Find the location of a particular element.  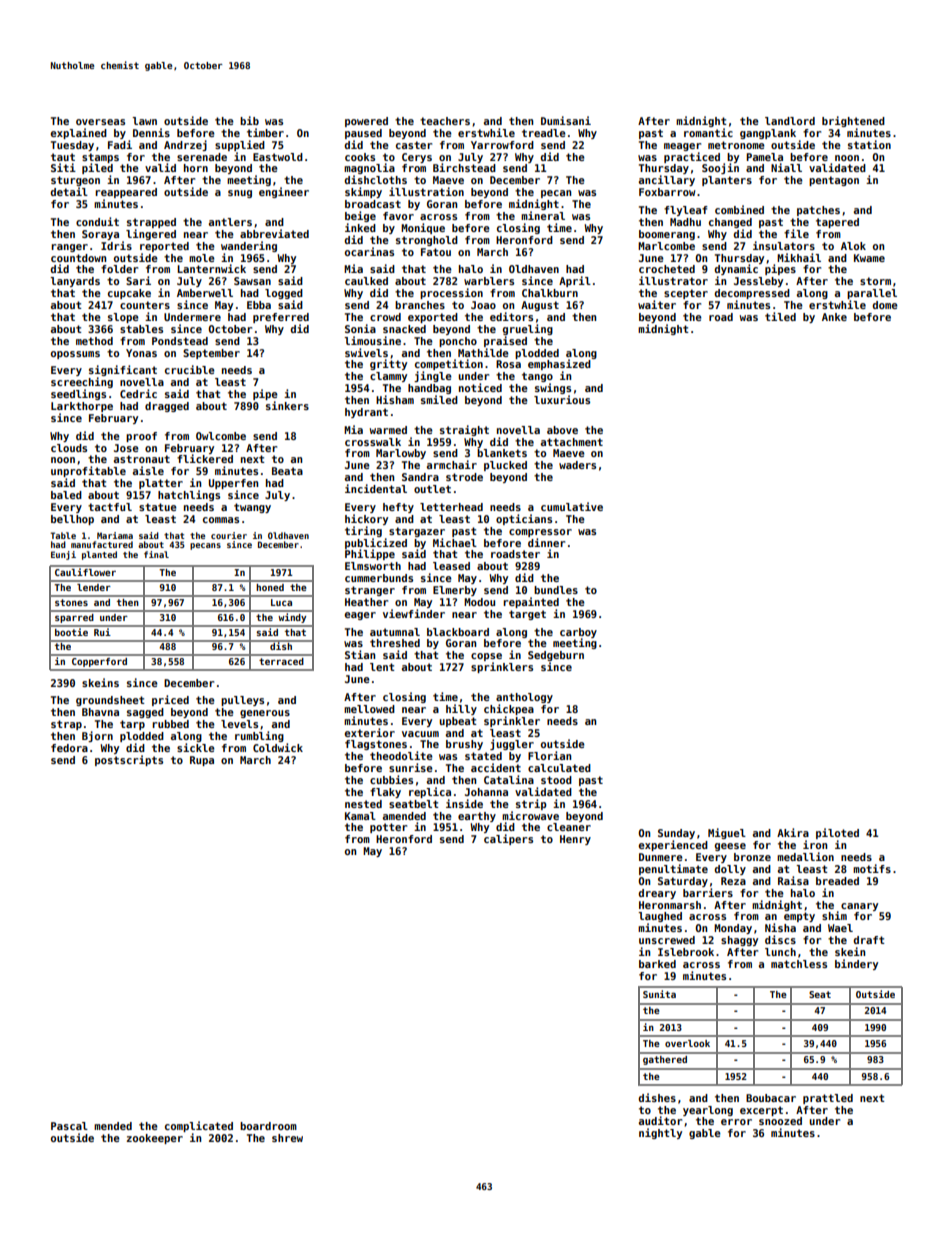

theodolite is located at coordinates (401, 755).
